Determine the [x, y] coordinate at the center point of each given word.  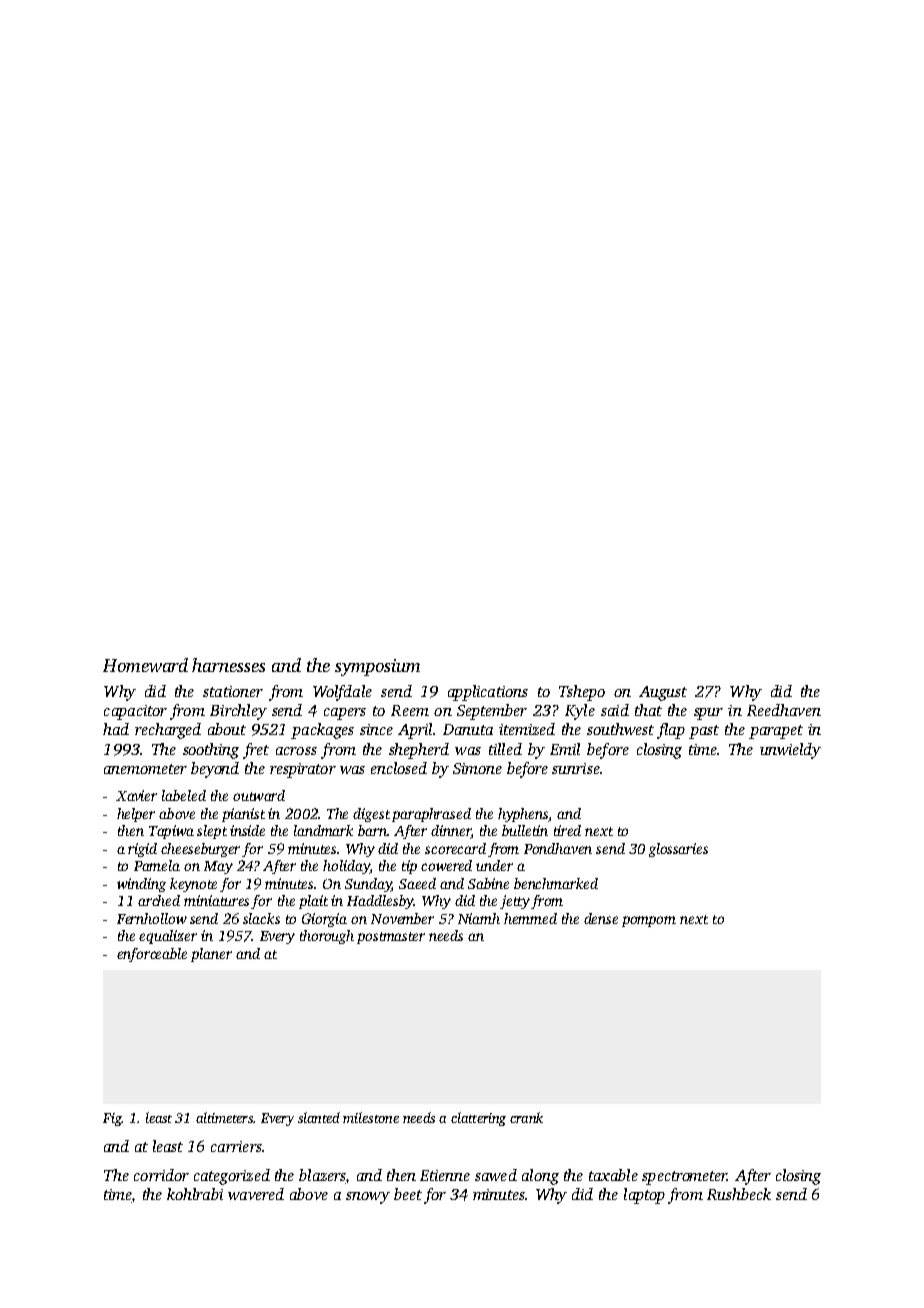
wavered [256, 1194]
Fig [112, 1119]
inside [247, 830]
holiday [346, 867]
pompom [649, 921]
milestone [371, 1117]
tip [409, 867]
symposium [377, 667]
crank [526, 1117]
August [663, 693]
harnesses [228, 665]
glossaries [678, 850]
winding [141, 885]
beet [408, 1194]
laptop [644, 1196]
